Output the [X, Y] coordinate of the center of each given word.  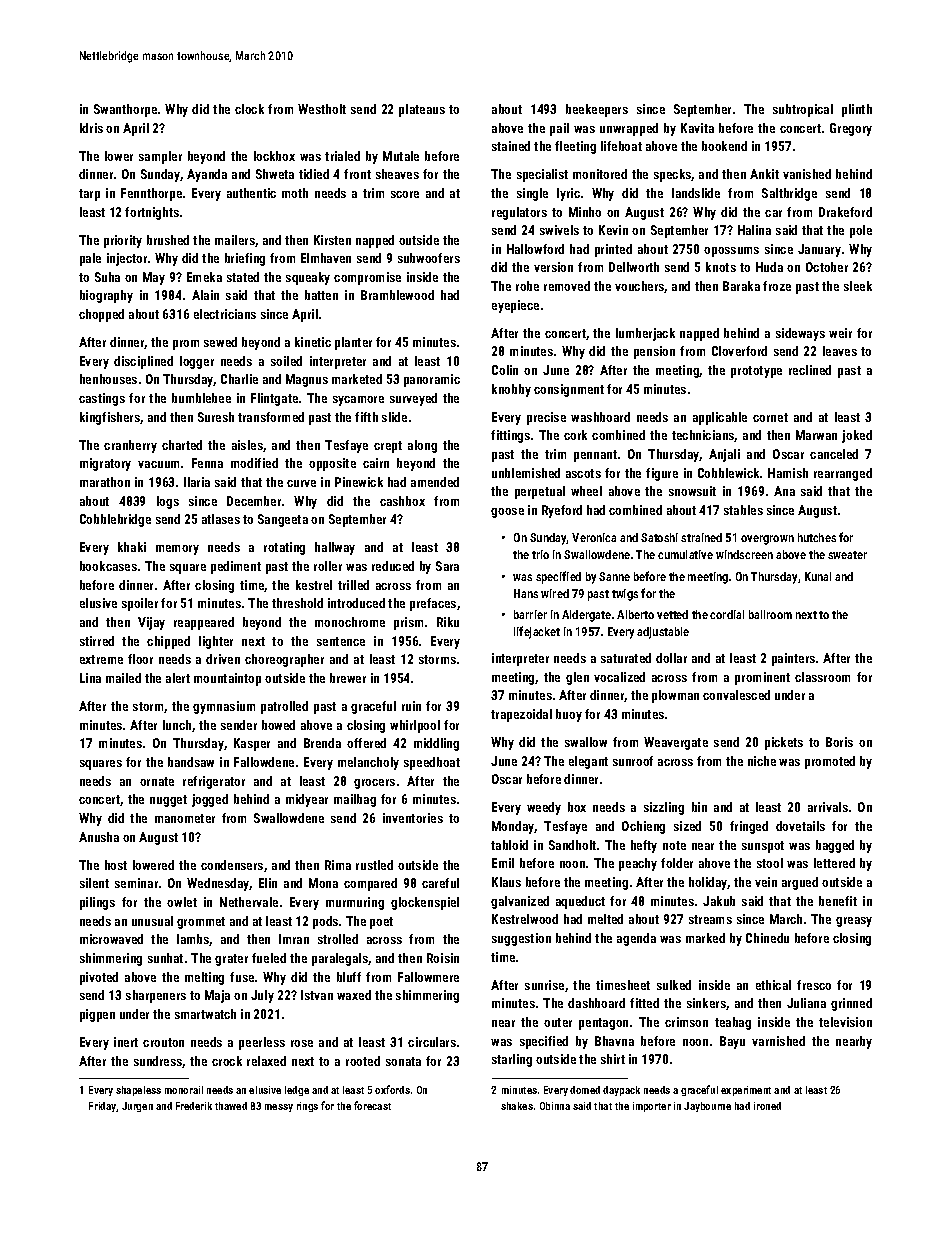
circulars [432, 1042]
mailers [235, 240]
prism [408, 623]
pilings [97, 903]
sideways [800, 334]
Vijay [151, 623]
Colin [505, 370]
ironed [767, 1106]
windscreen [744, 554]
